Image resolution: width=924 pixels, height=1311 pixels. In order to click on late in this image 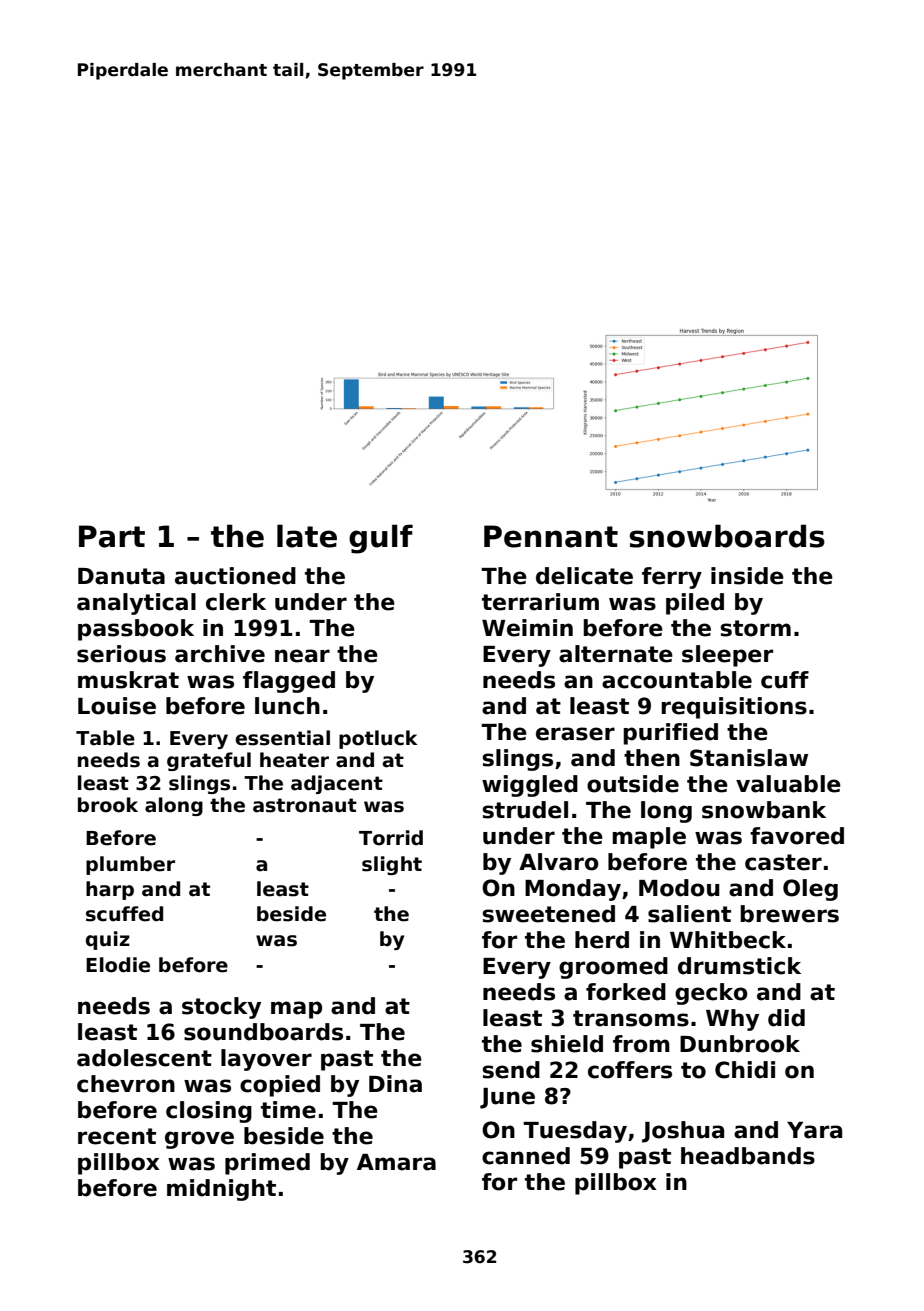, I will do `click(307, 536)`.
